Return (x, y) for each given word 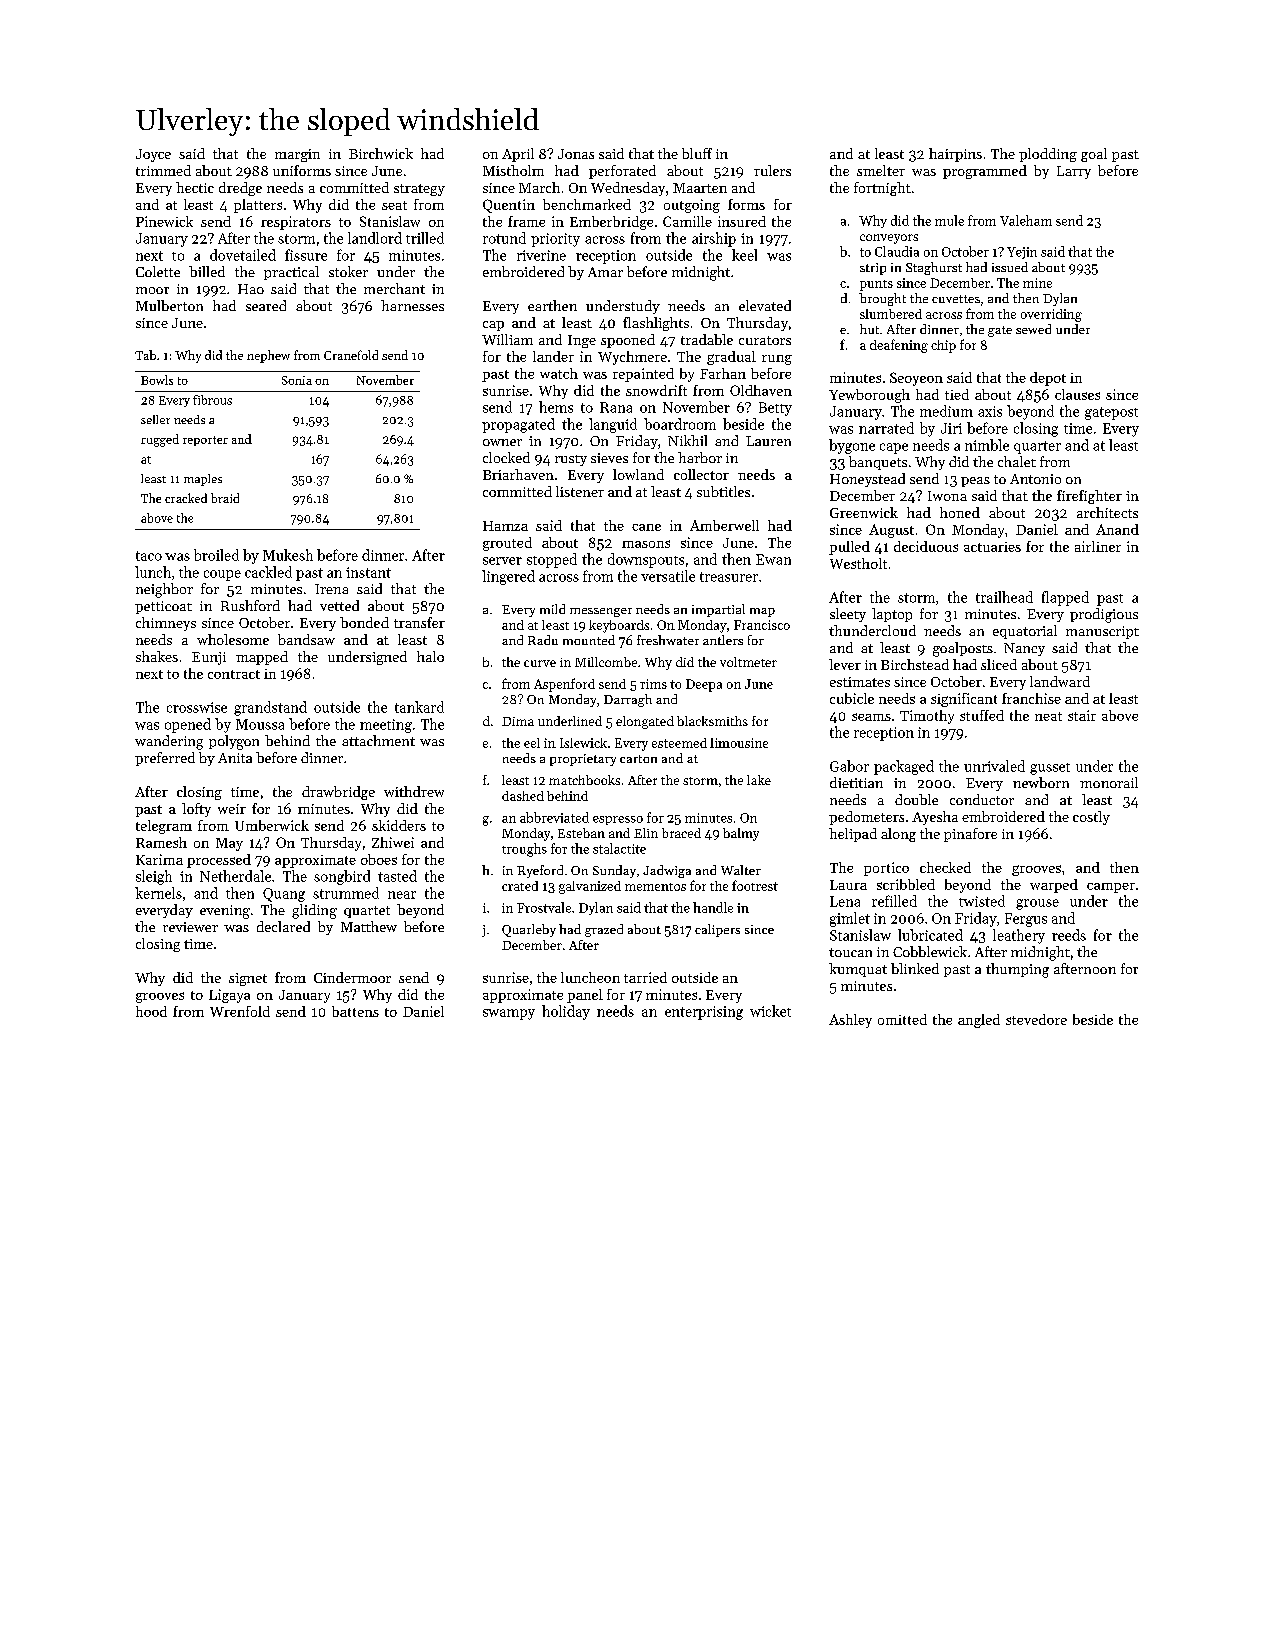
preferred (165, 759)
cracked (186, 498)
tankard (419, 707)
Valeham (1026, 220)
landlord (375, 238)
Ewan (773, 559)
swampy (509, 1014)
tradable (707, 339)
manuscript (1102, 632)
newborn (1041, 782)
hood (151, 1011)
